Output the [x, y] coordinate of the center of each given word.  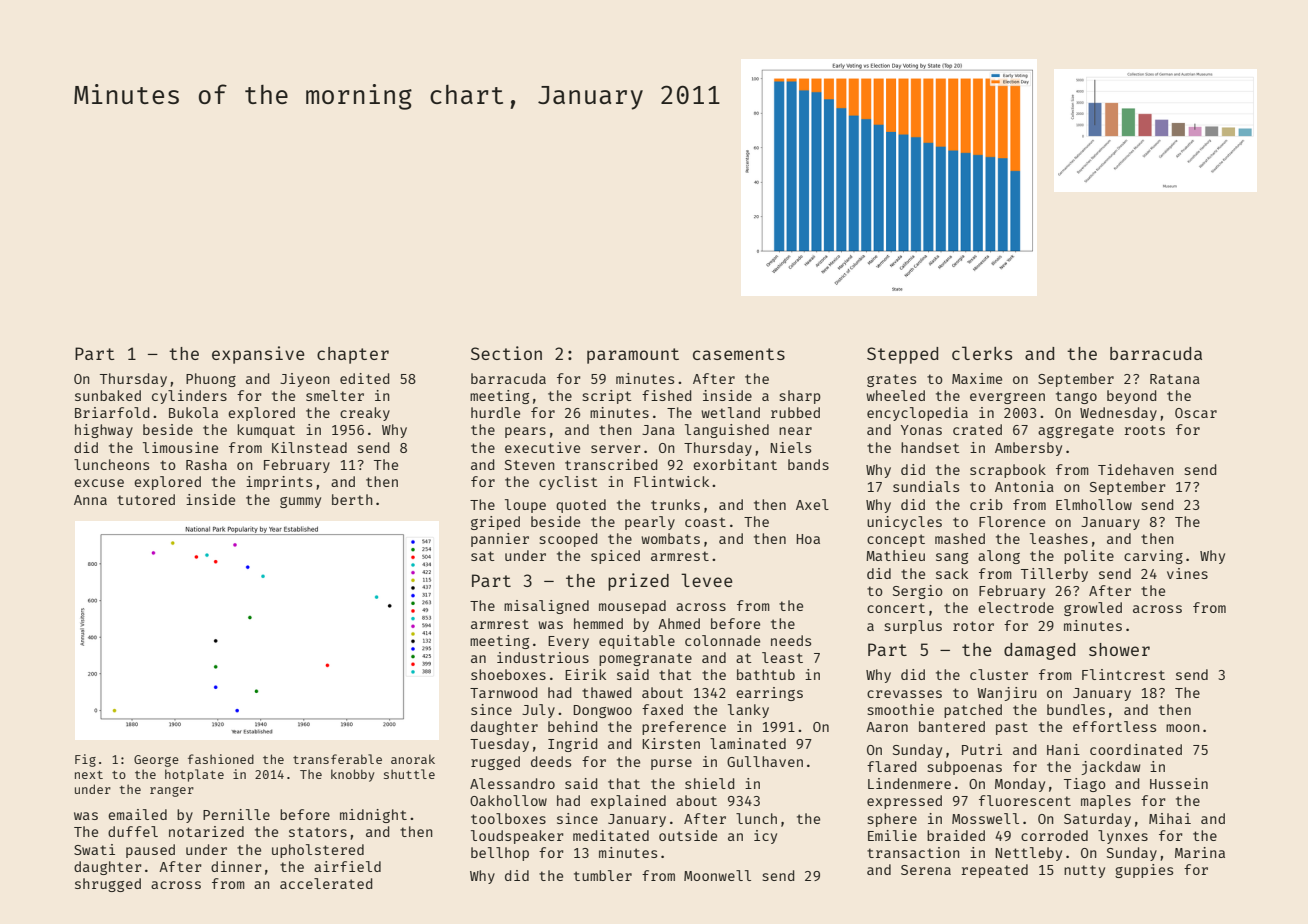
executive [542, 447]
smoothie [900, 709]
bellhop [500, 854]
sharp [800, 397]
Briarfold [112, 412]
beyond [1131, 397]
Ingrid [572, 745]
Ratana [1175, 379]
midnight [373, 816]
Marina [1200, 852]
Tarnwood [503, 692]
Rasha [206, 464]
